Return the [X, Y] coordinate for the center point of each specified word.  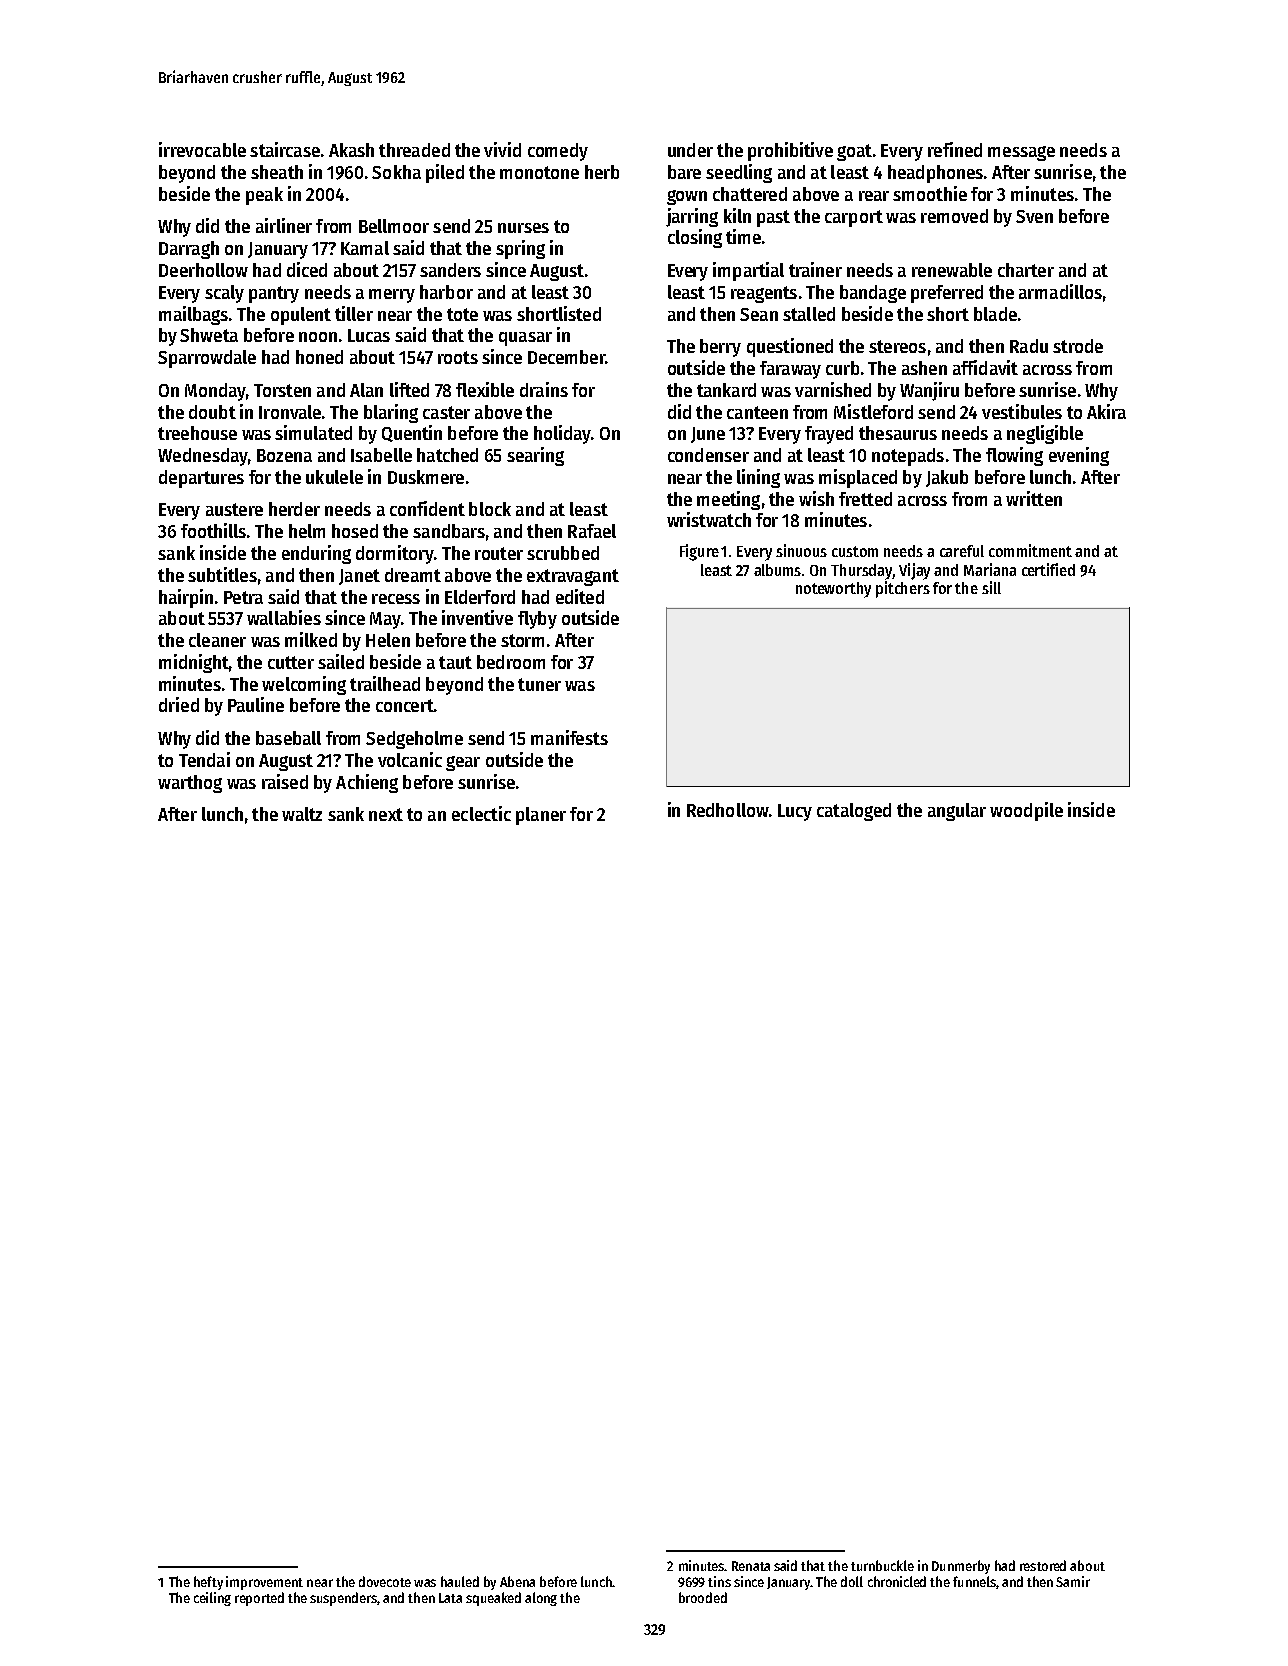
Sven [1034, 216]
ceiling [212, 1599]
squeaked [493, 1599]
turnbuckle [882, 1565]
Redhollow [728, 810]
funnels [974, 1581]
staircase [285, 149]
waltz [302, 814]
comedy [558, 152]
